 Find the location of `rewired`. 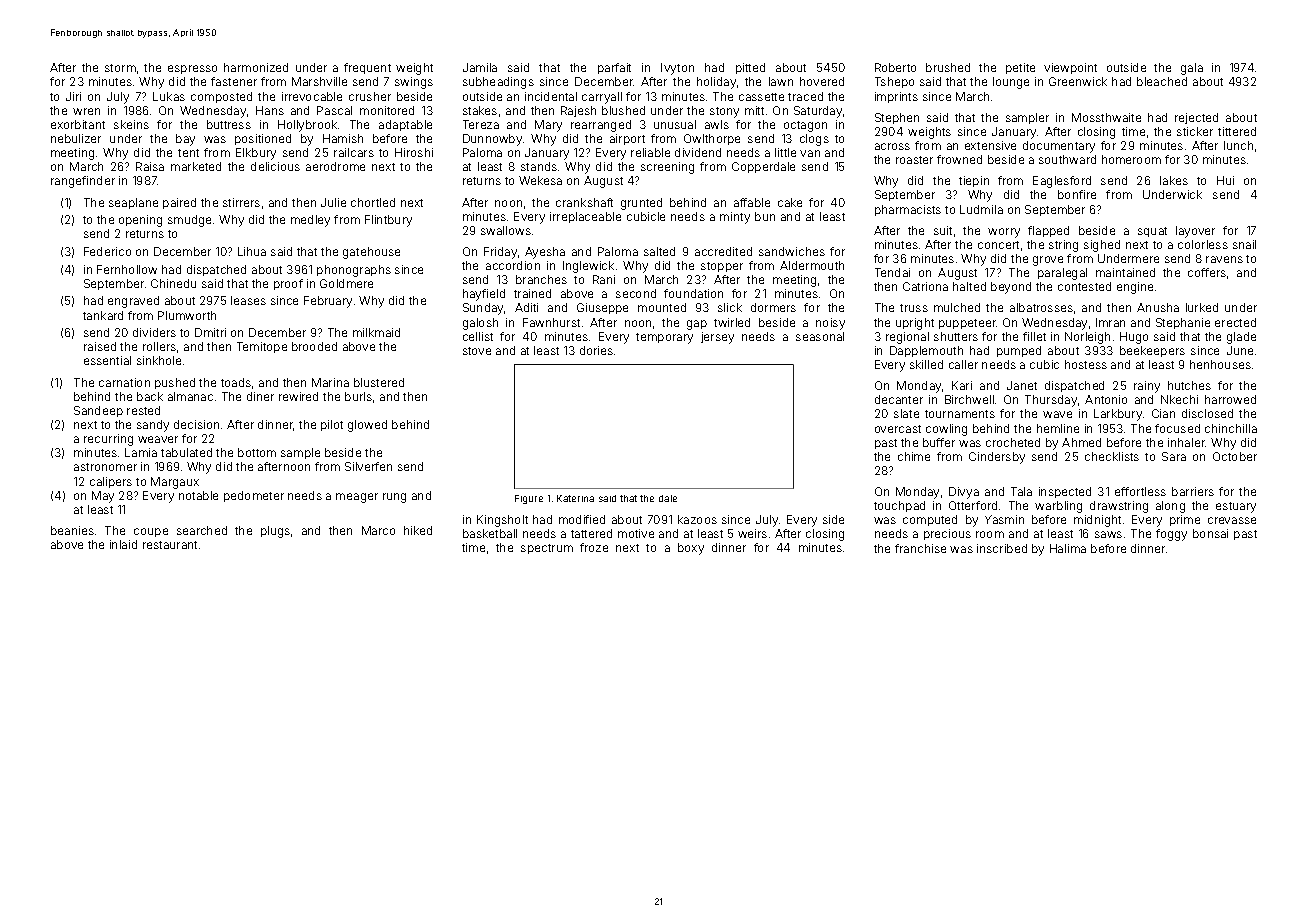

rewired is located at coordinates (298, 396).
